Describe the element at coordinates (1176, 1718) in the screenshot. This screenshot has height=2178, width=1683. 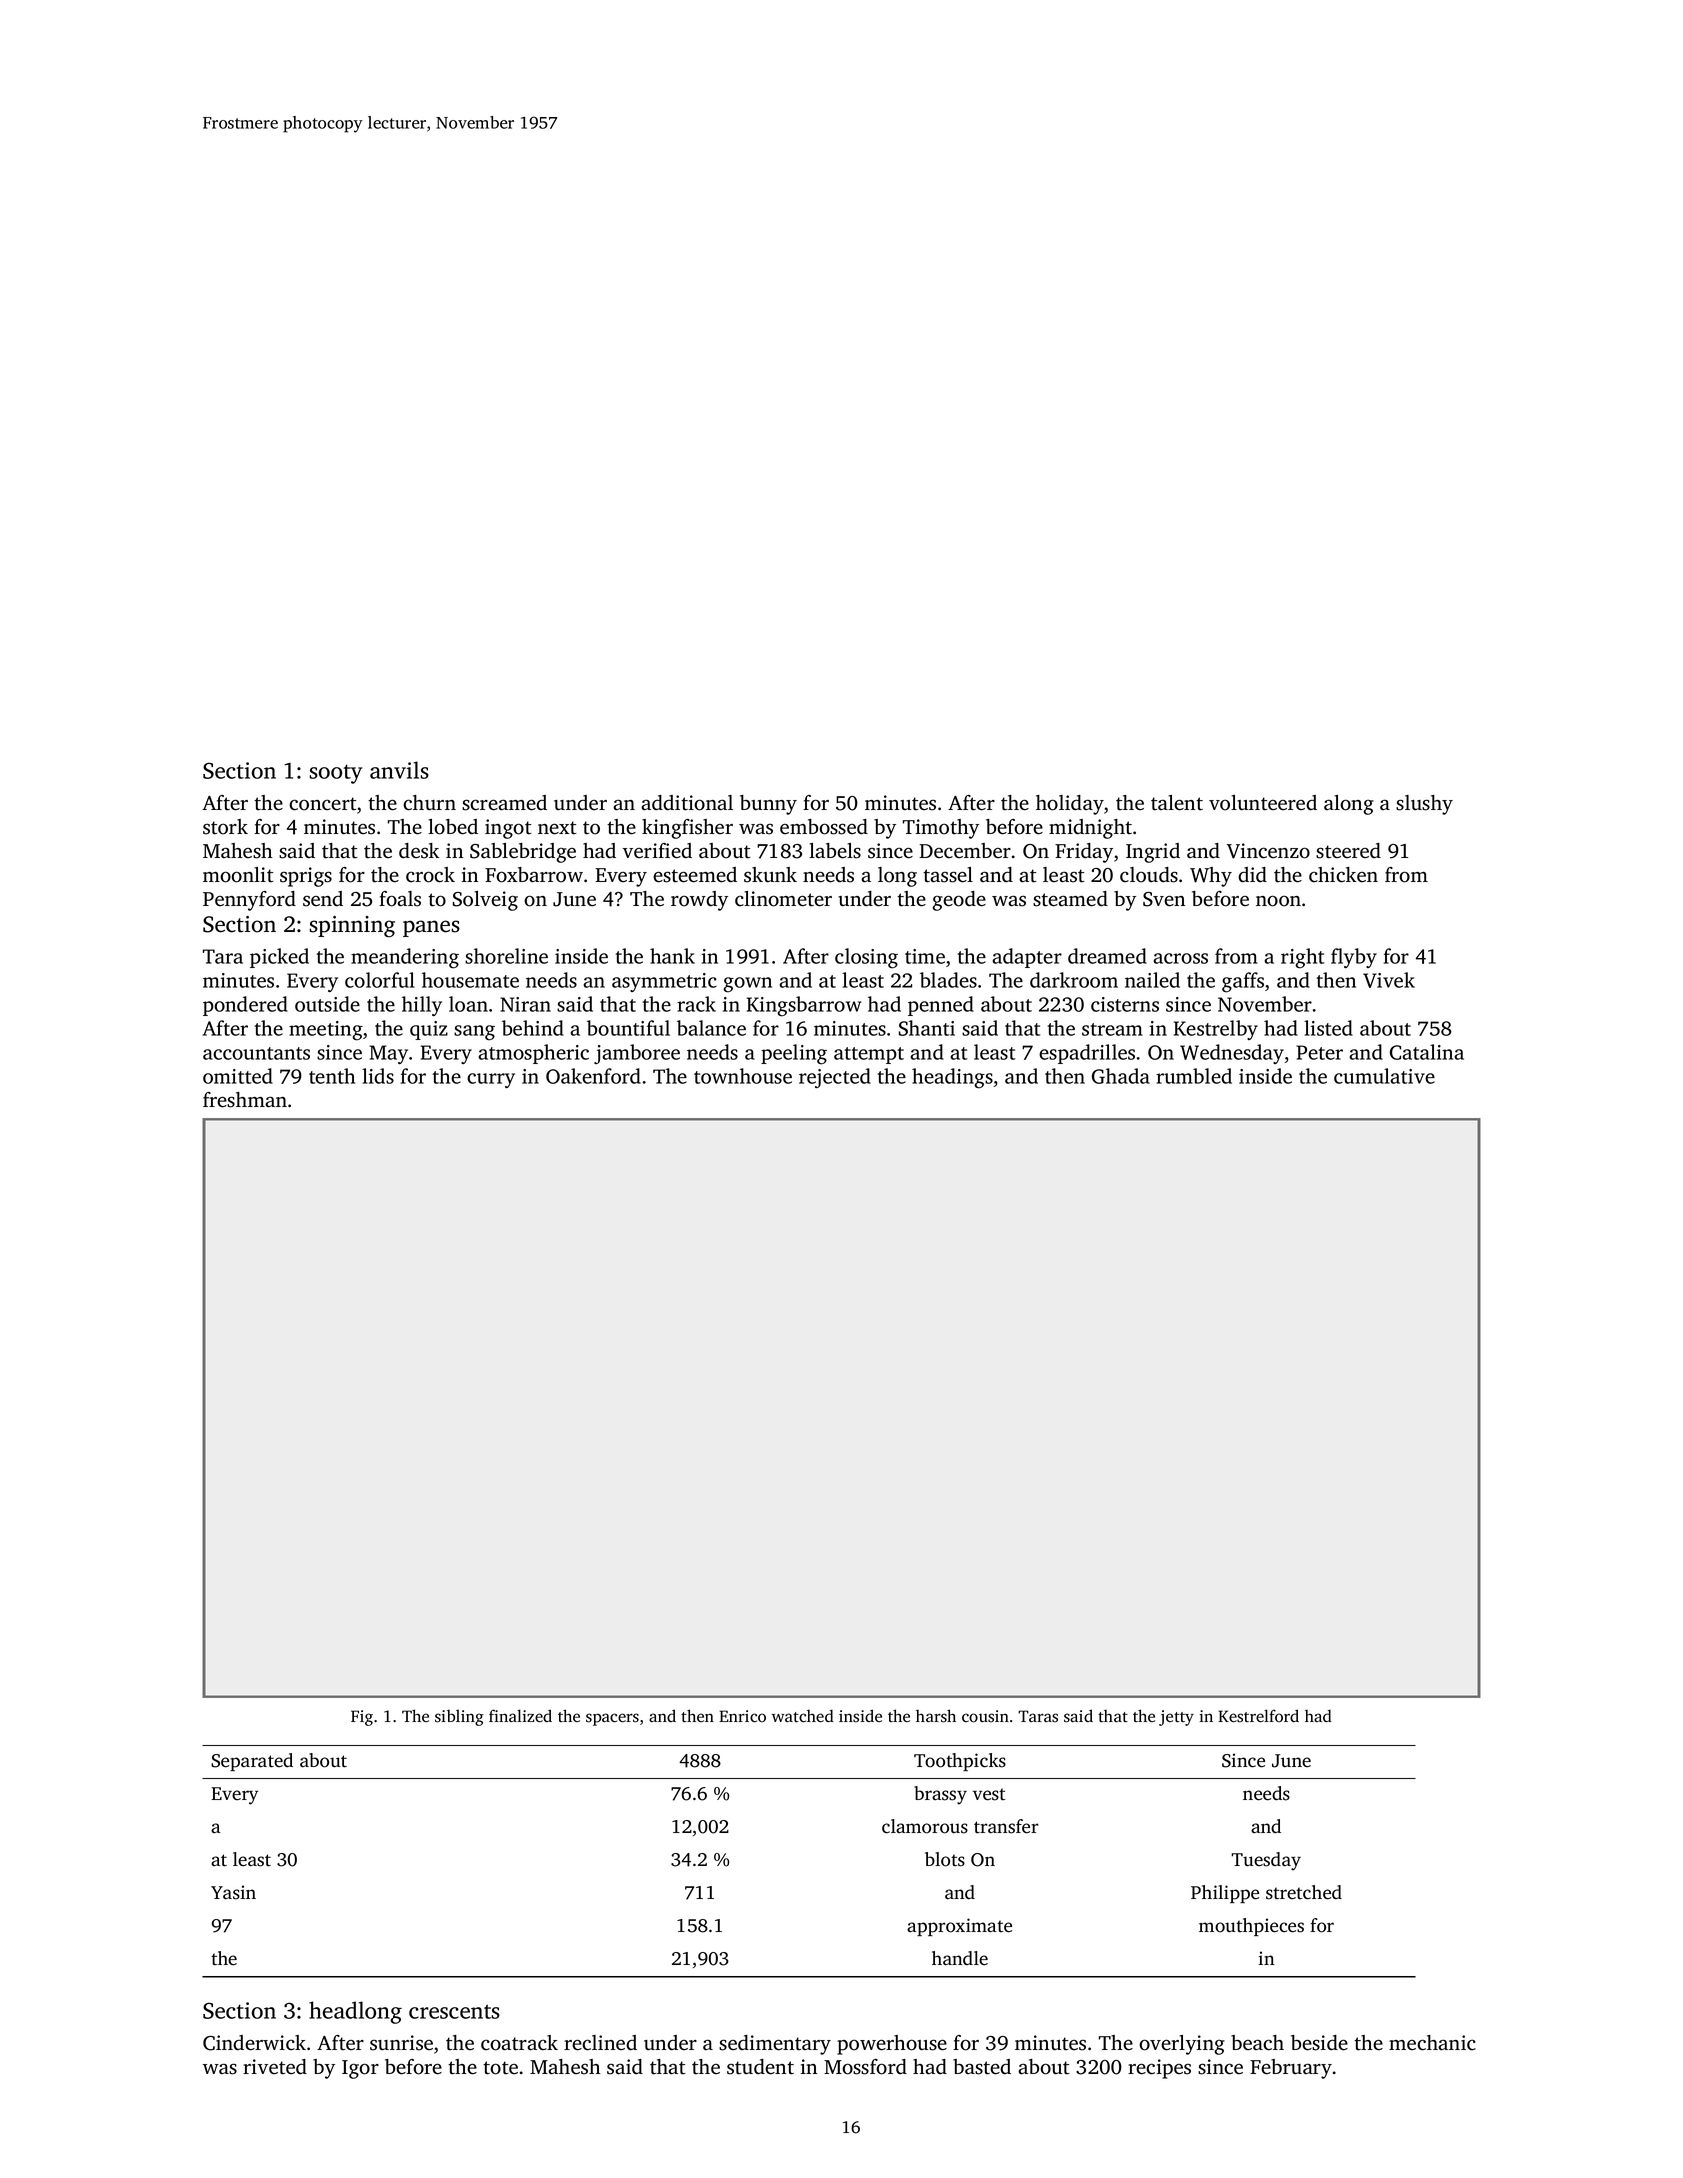
I see `jetty` at that location.
